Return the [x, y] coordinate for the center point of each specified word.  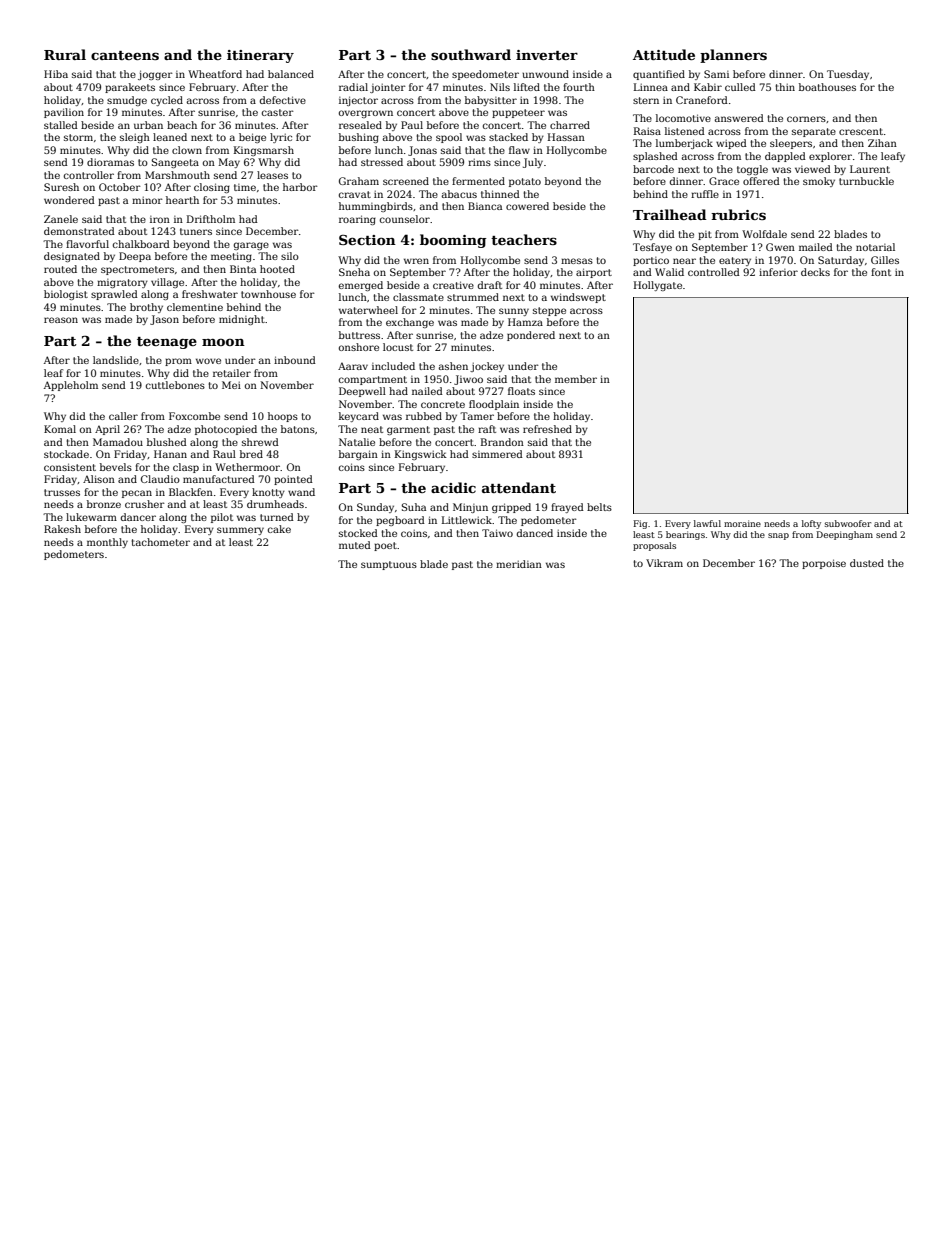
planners [733, 56]
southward [471, 54]
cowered [527, 206]
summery [240, 531]
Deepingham [844, 535]
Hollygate [658, 286]
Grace [724, 181]
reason [61, 320]
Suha [414, 507]
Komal [60, 429]
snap [778, 536]
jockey [487, 367]
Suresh [61, 187]
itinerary [260, 56]
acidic [453, 487]
